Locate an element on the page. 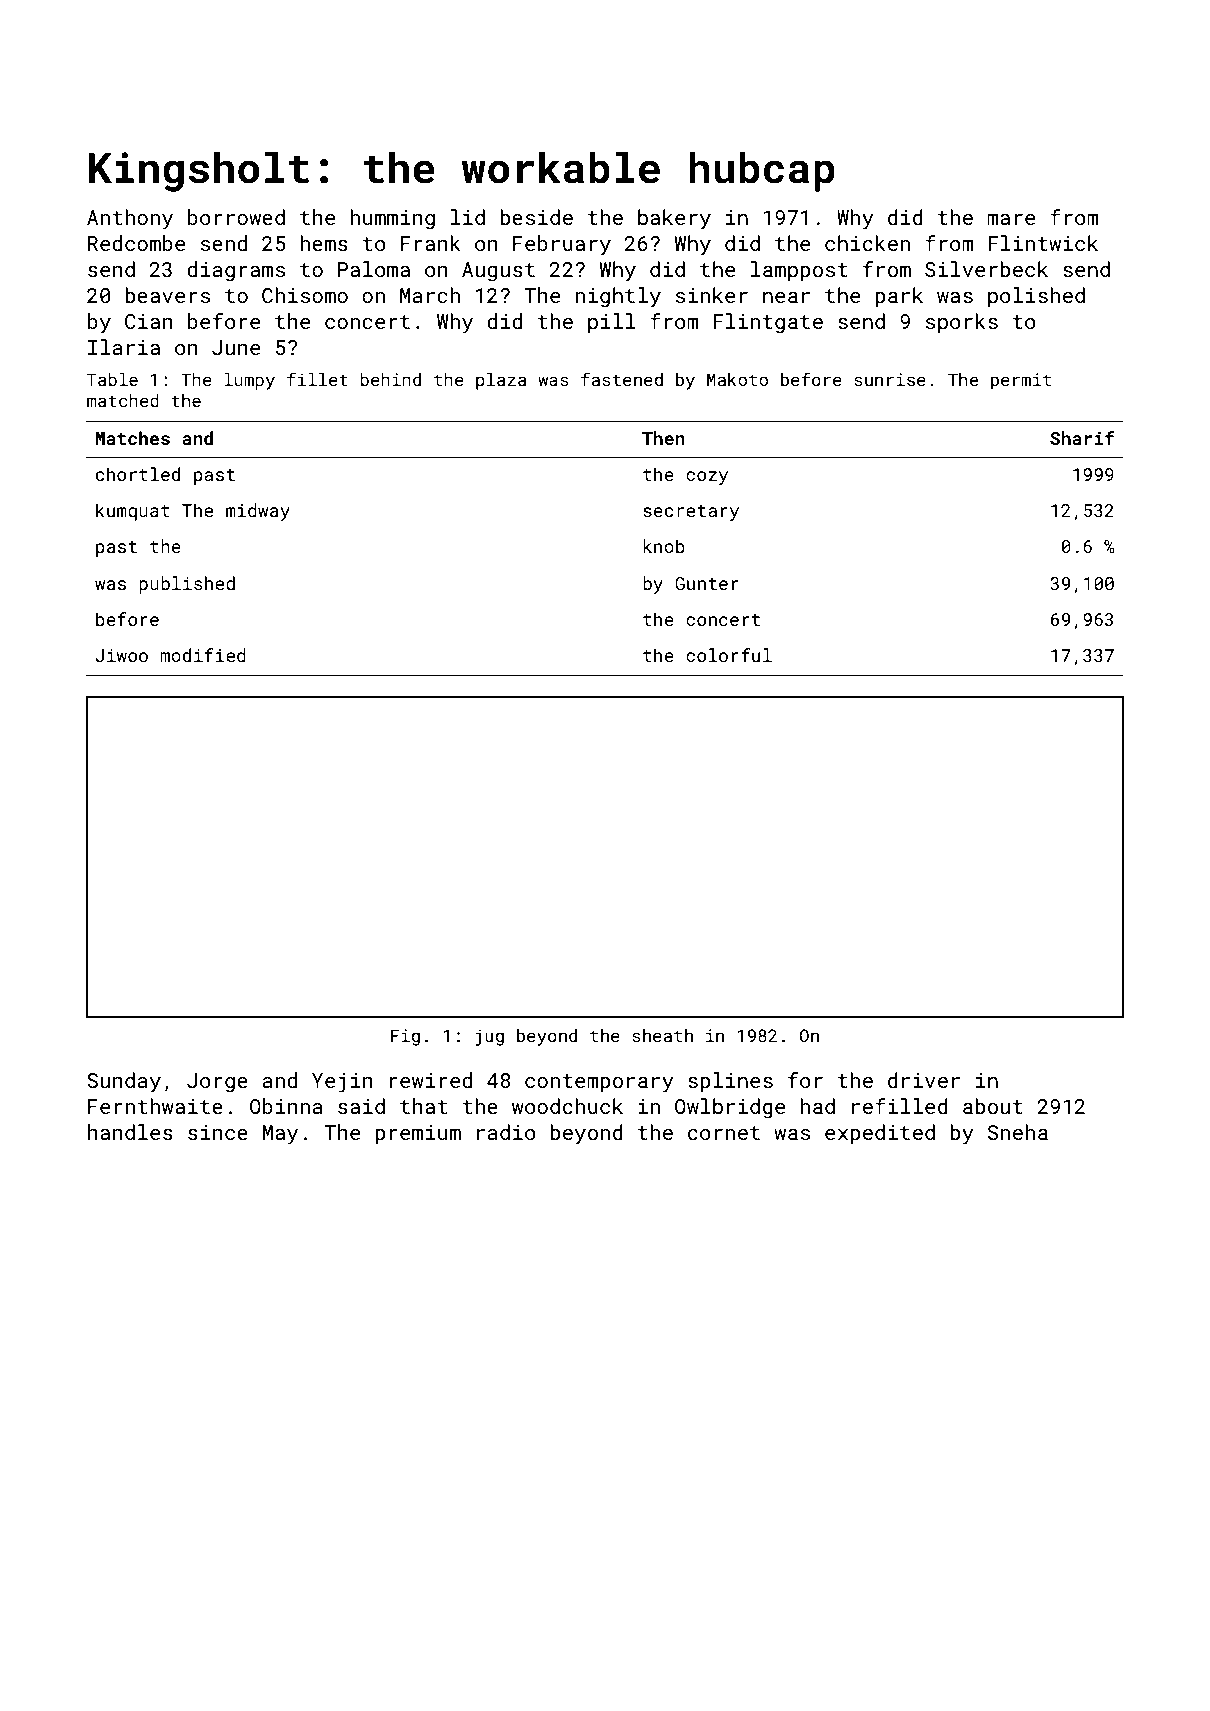  Flintwick is located at coordinates (1043, 243).
